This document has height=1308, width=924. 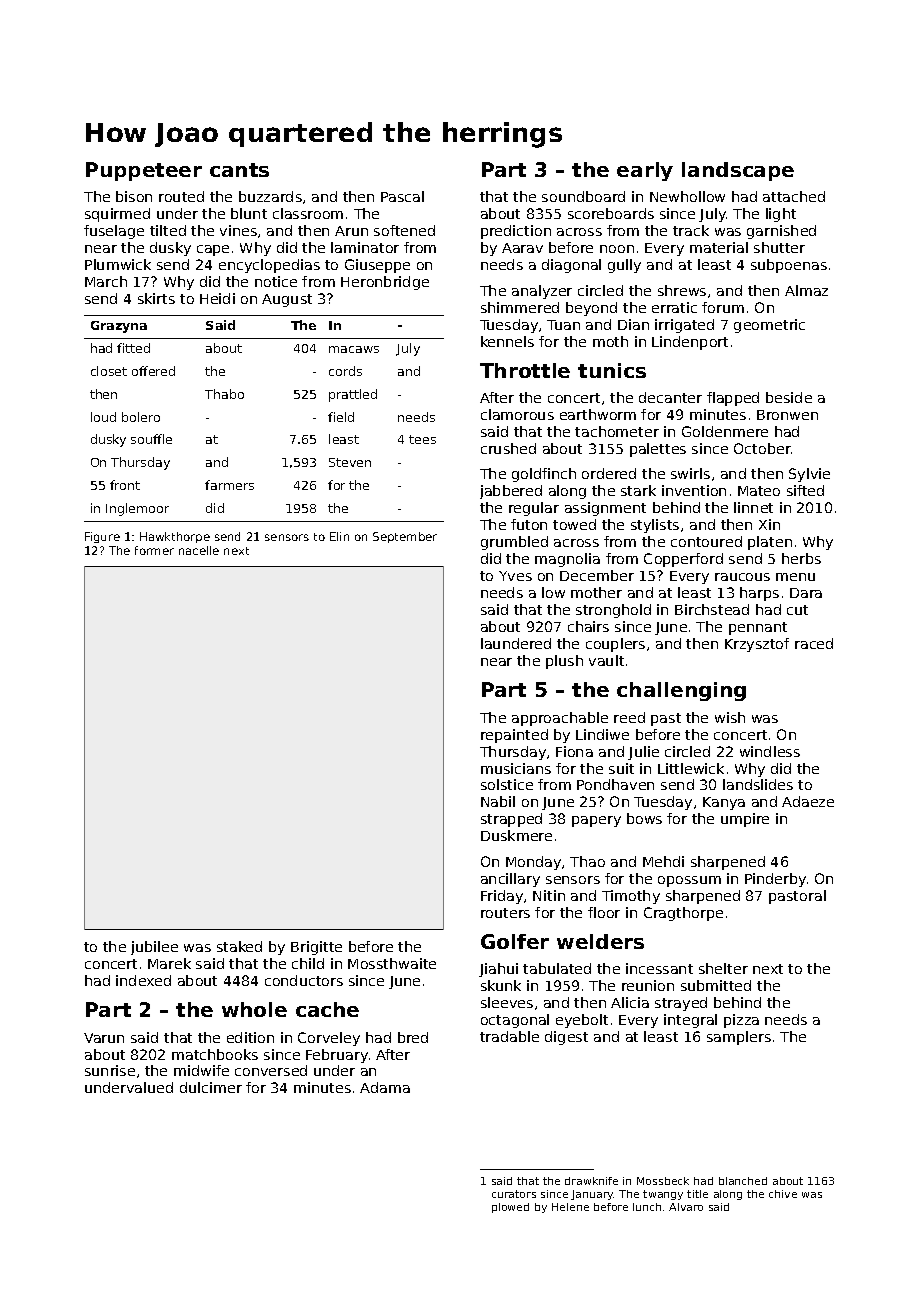 What do you see at coordinates (647, 1207) in the document?
I see `lunch` at bounding box center [647, 1207].
